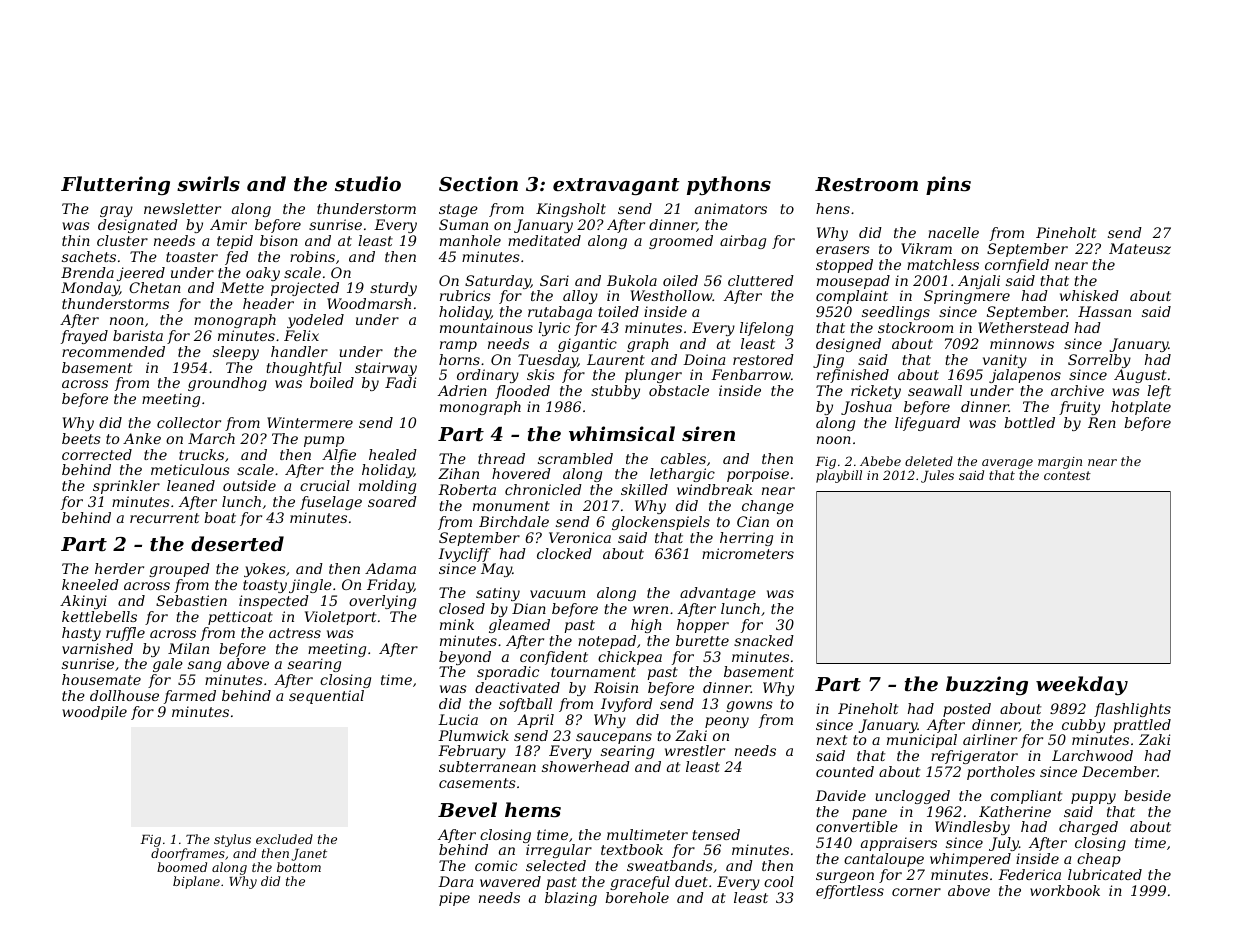 This image has width=1233, height=952. I want to click on doorframes, so click(188, 854).
